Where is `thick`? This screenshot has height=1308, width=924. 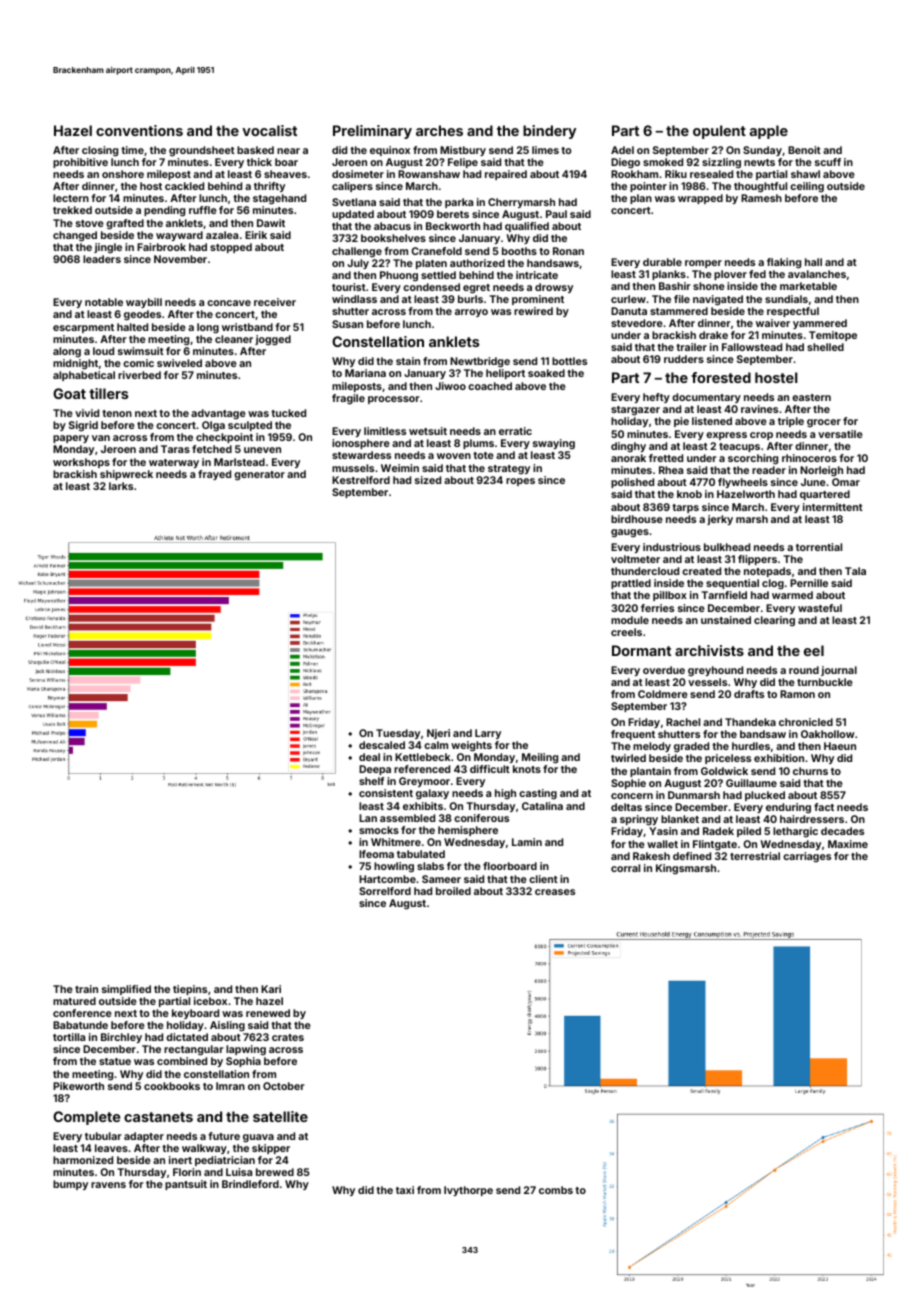 thick is located at coordinates (259, 162).
